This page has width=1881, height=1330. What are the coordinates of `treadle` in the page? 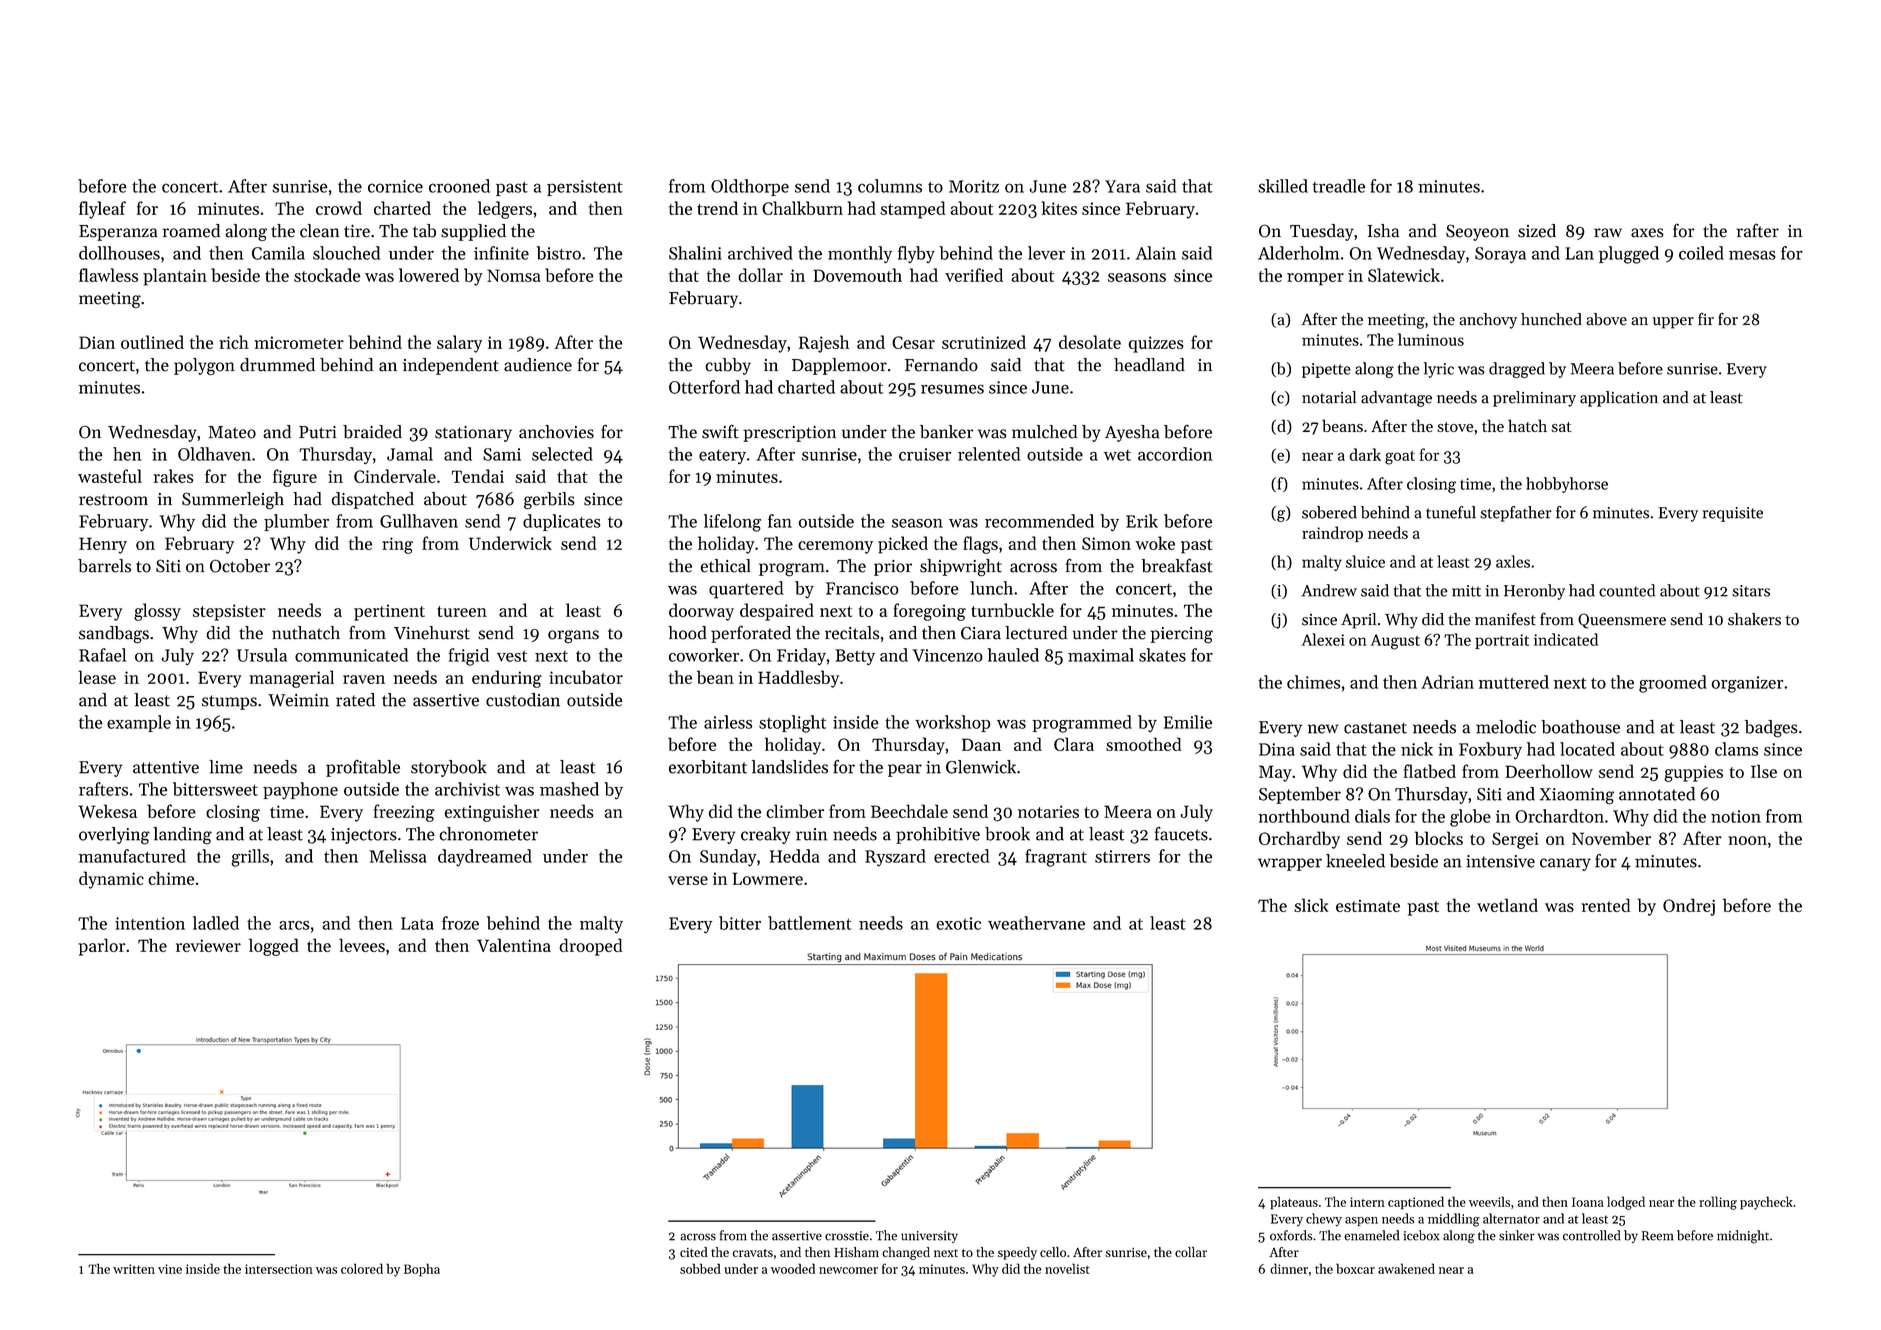 It's located at (1339, 186).
